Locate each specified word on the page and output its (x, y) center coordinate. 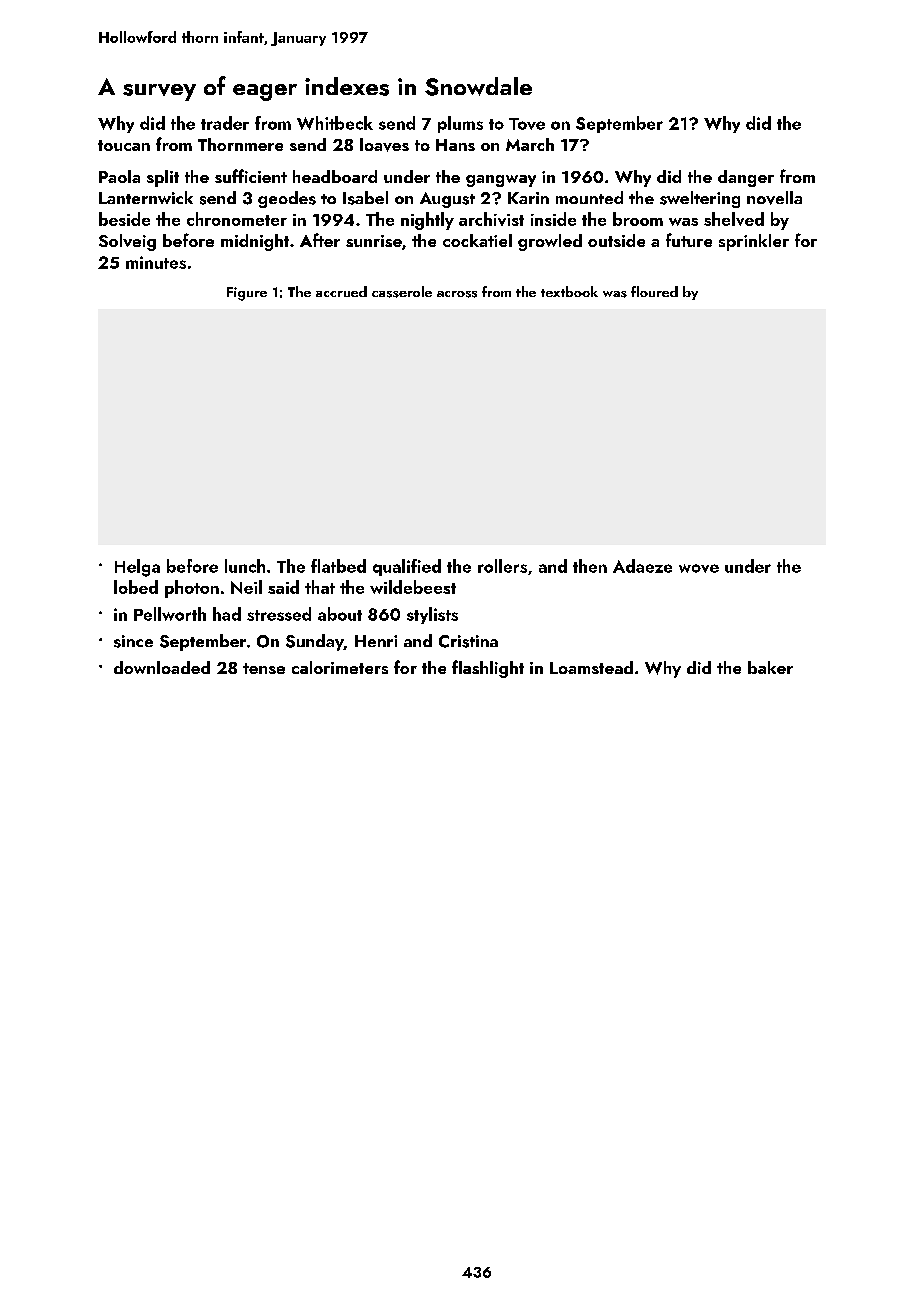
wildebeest (413, 587)
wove (699, 568)
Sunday (315, 642)
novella (774, 198)
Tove (527, 124)
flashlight (488, 669)
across (457, 294)
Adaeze (642, 566)
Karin (528, 198)
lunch (245, 566)
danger (746, 178)
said (283, 587)
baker (770, 667)
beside (124, 219)
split (163, 178)
